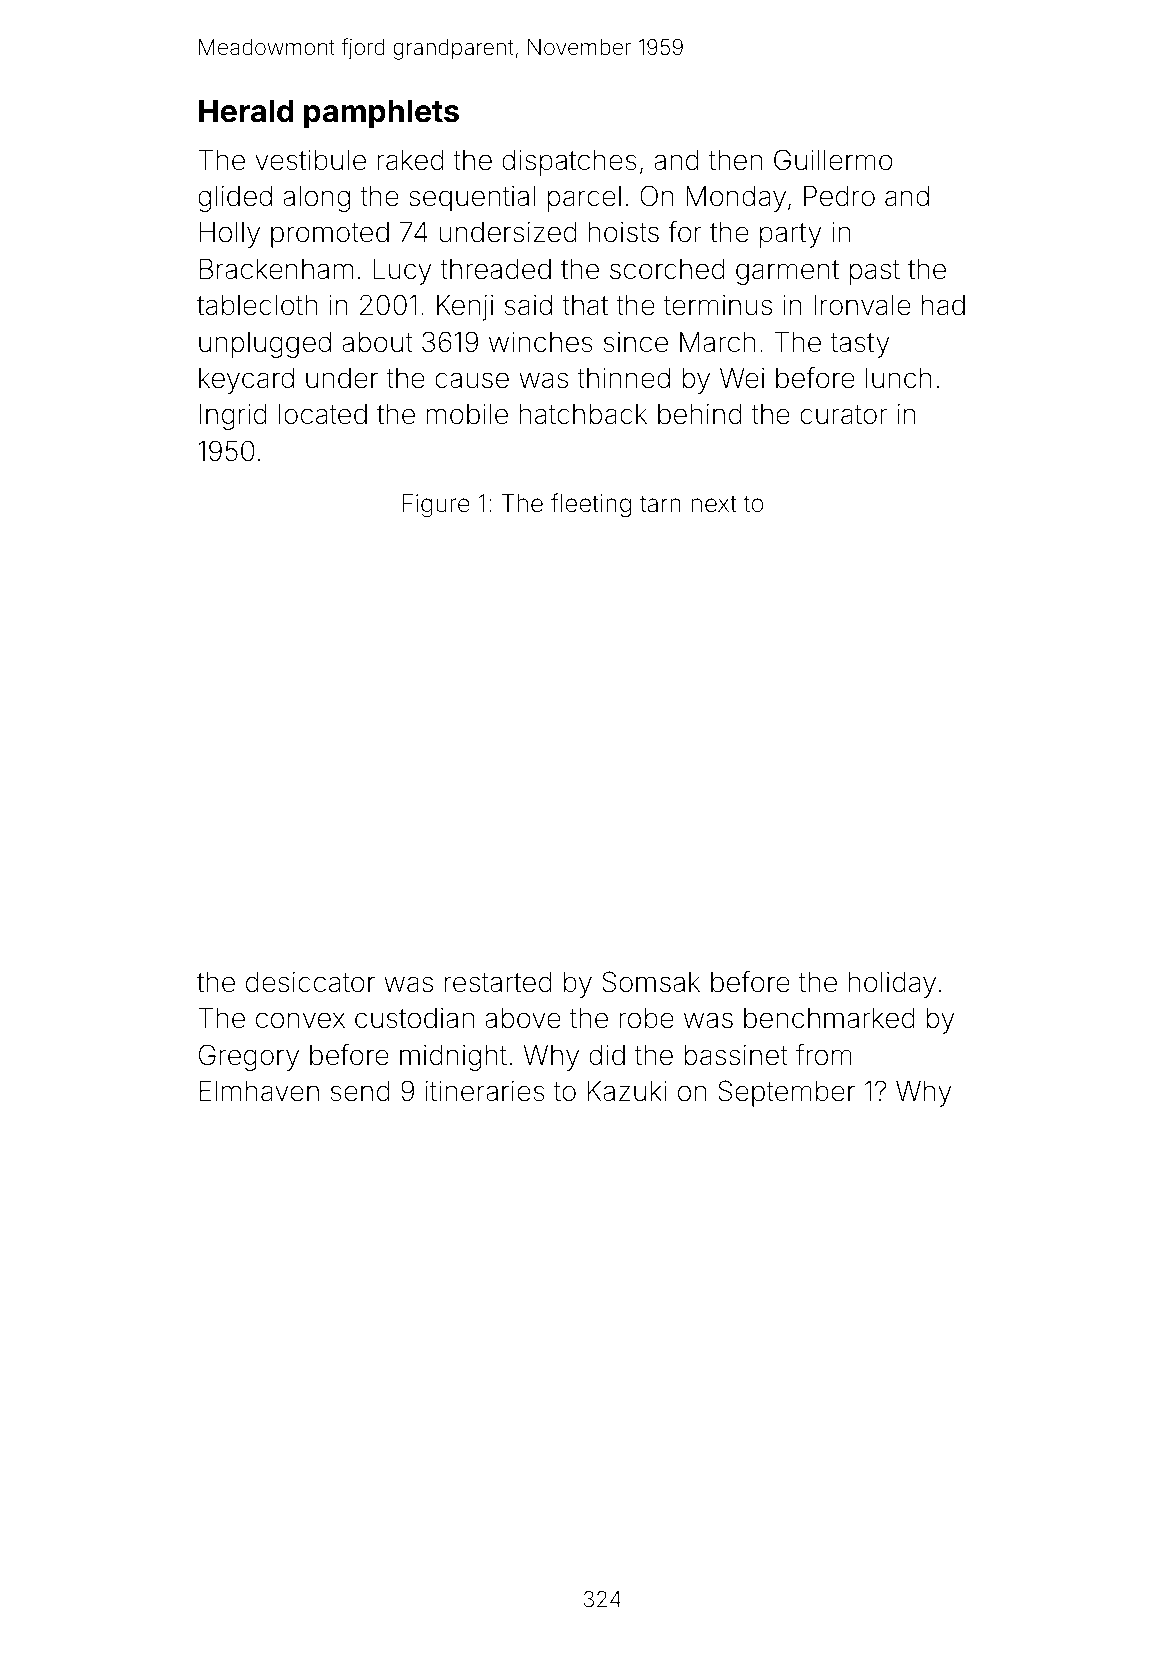  I want to click on located, so click(323, 414).
